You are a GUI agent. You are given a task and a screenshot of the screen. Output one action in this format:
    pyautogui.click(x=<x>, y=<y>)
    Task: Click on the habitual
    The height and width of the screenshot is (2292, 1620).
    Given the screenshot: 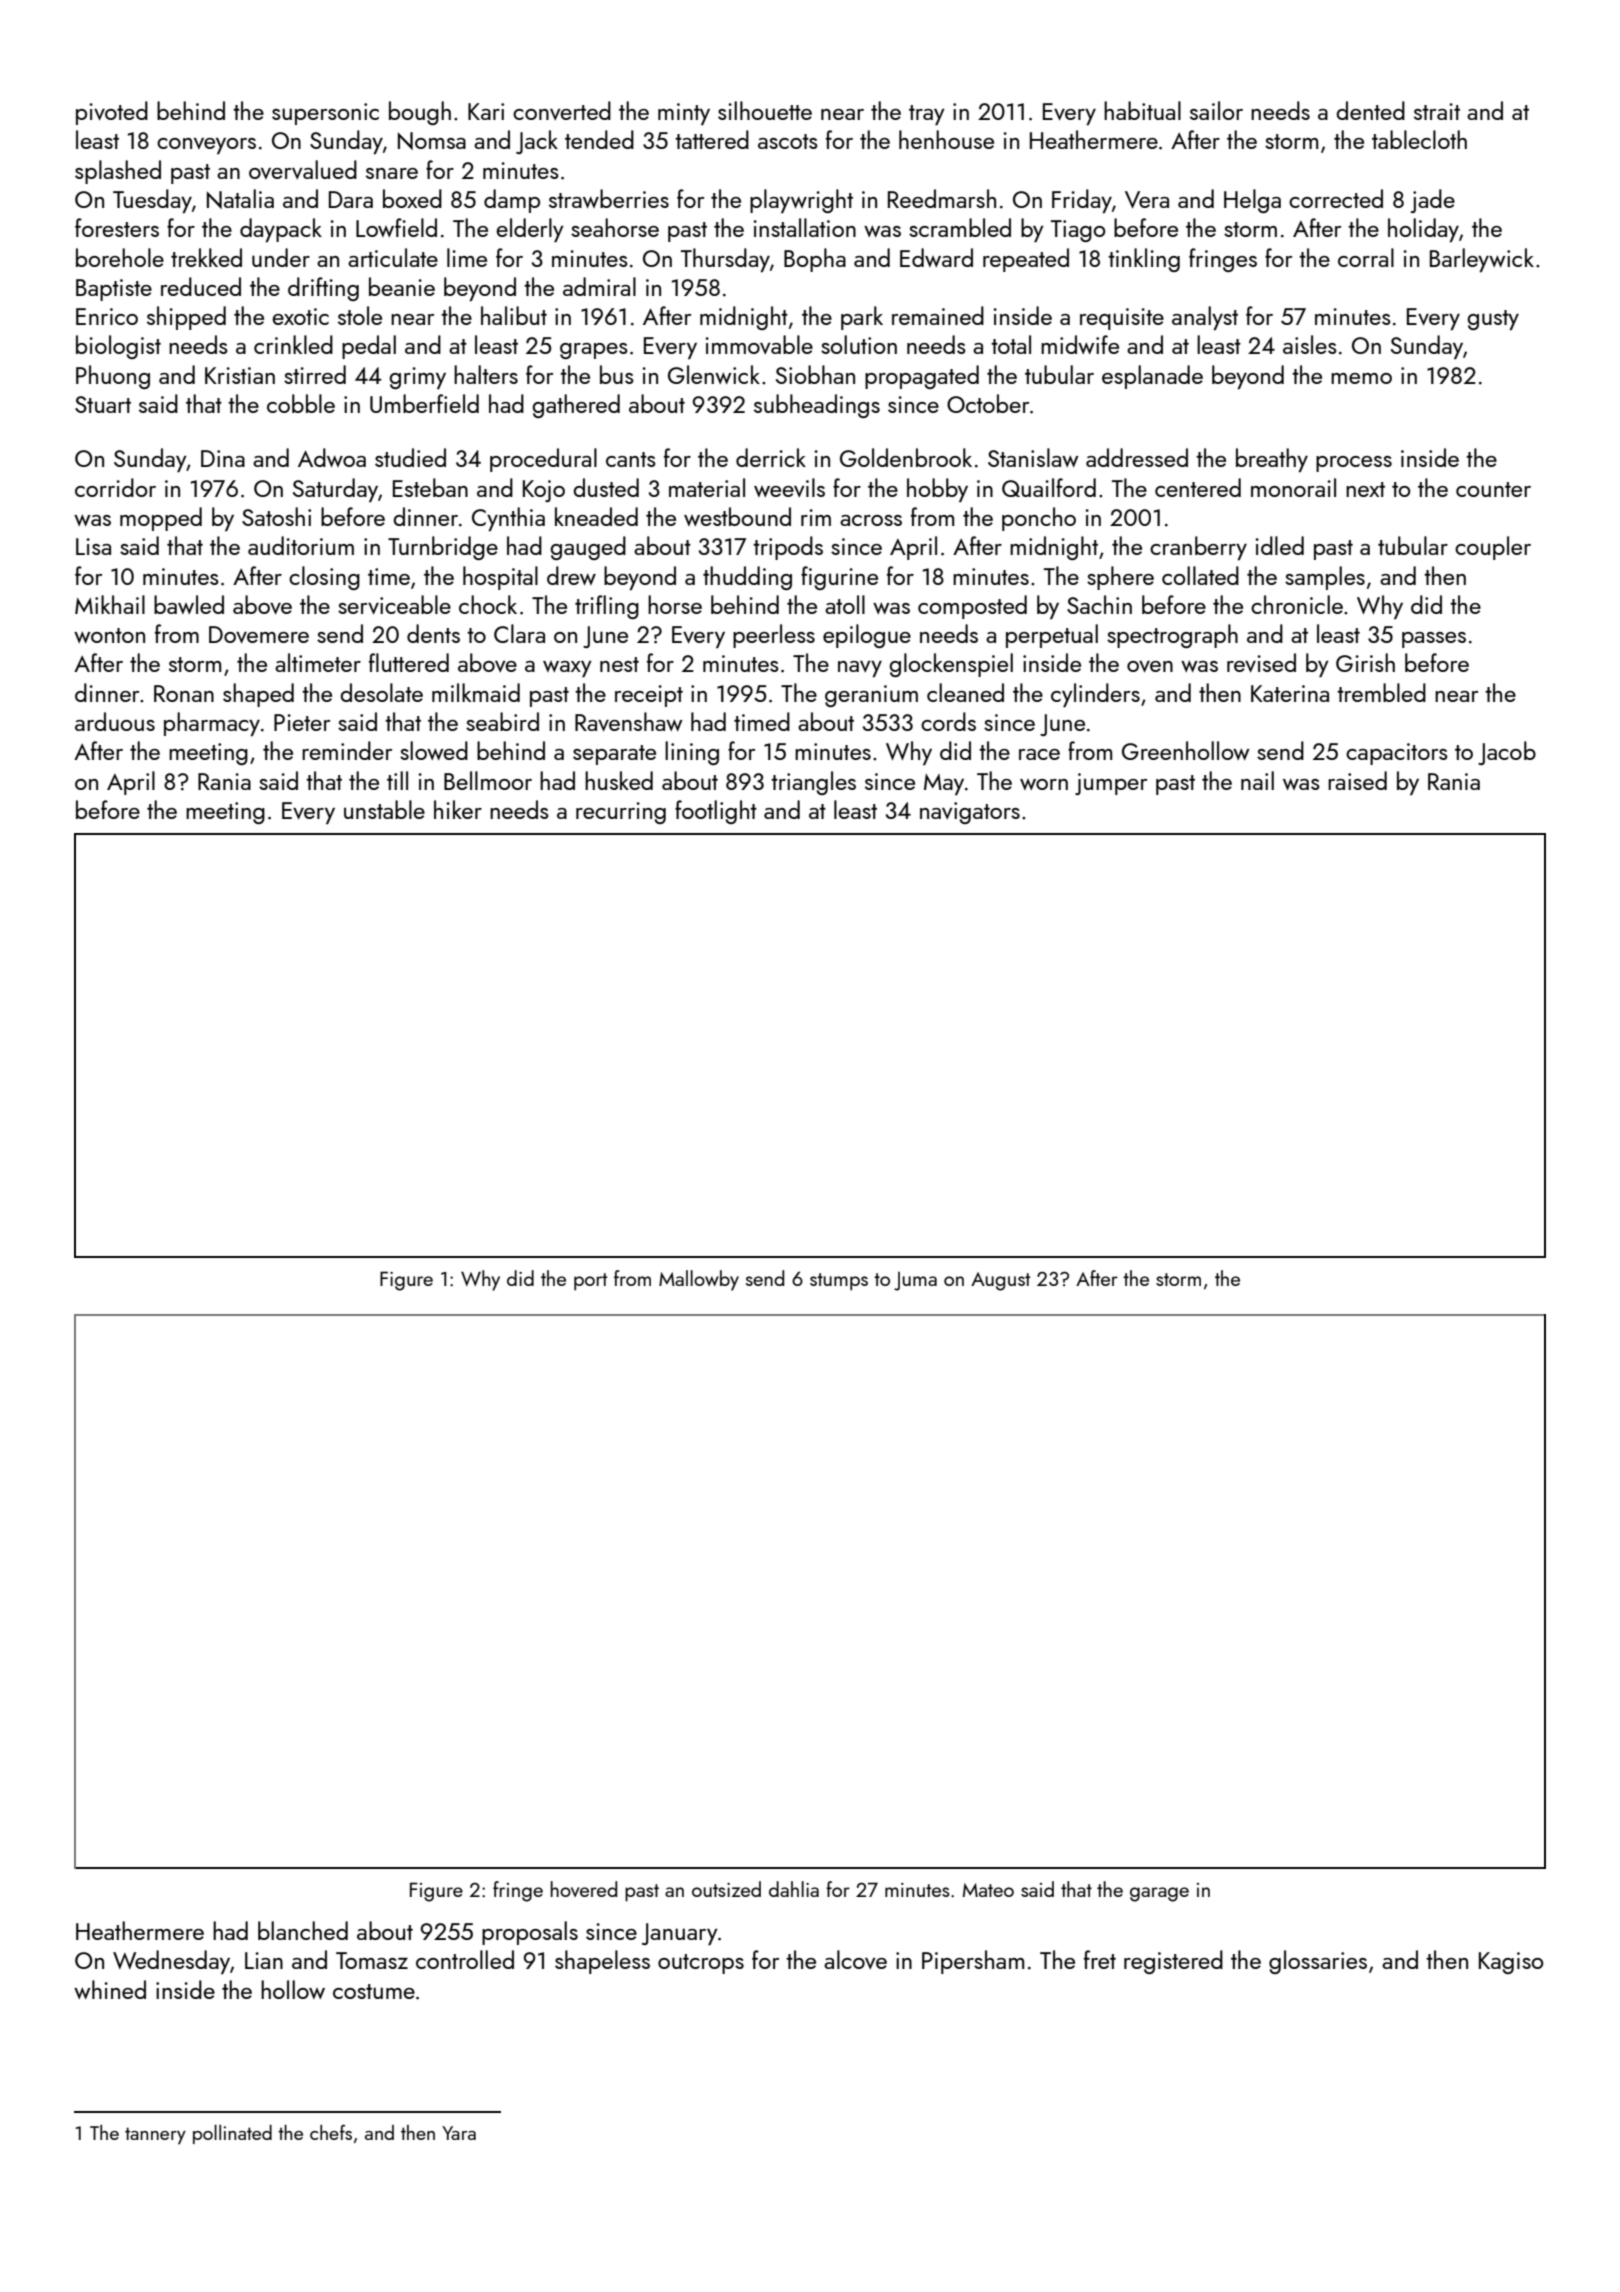 What is the action you would take?
    pyautogui.click(x=1142, y=110)
